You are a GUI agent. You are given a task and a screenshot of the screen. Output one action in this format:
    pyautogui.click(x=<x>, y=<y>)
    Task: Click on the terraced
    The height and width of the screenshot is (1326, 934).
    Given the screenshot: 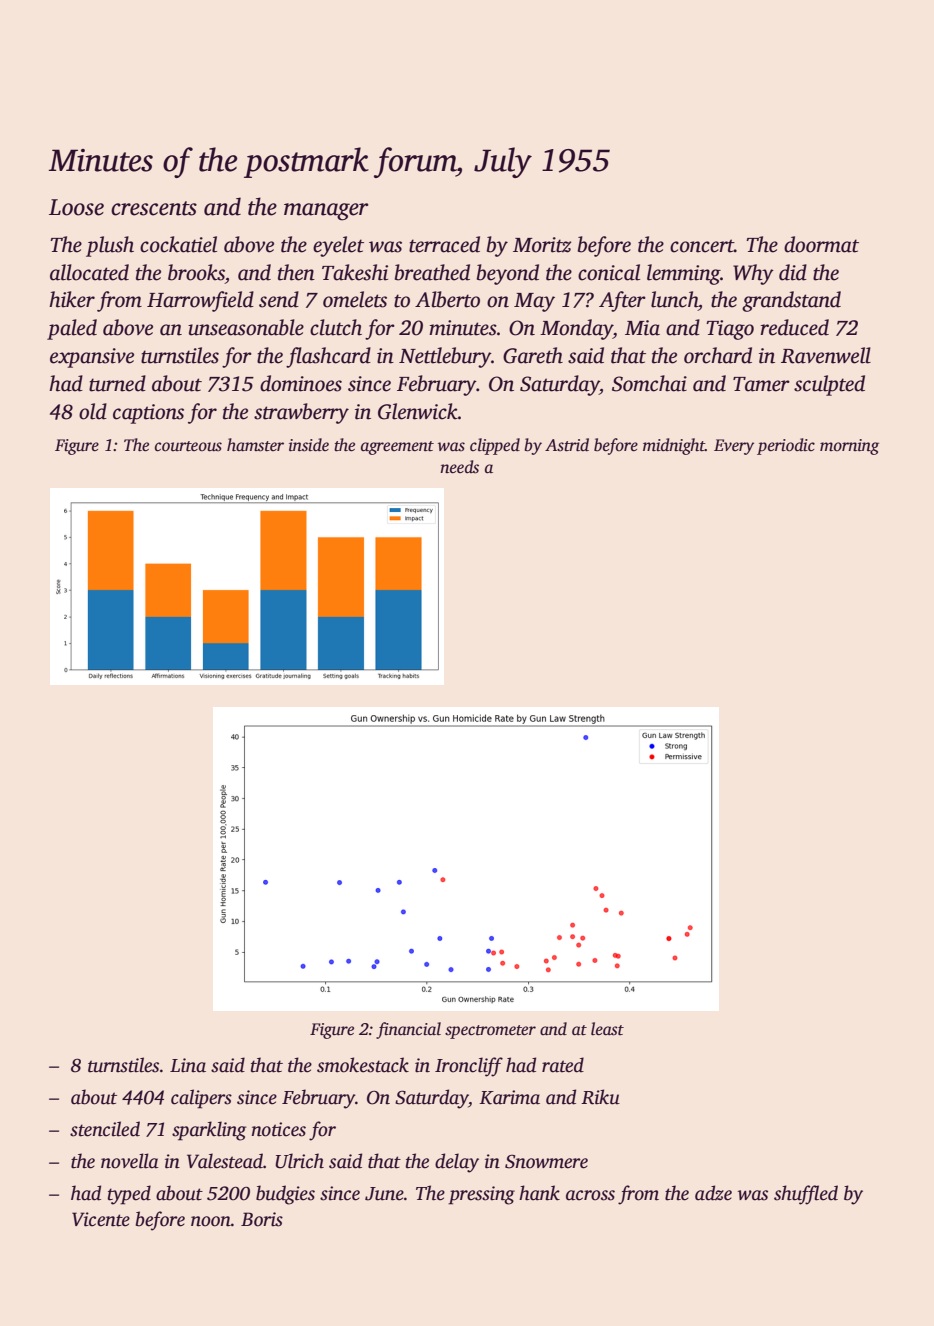 What is the action you would take?
    pyautogui.click(x=444, y=244)
